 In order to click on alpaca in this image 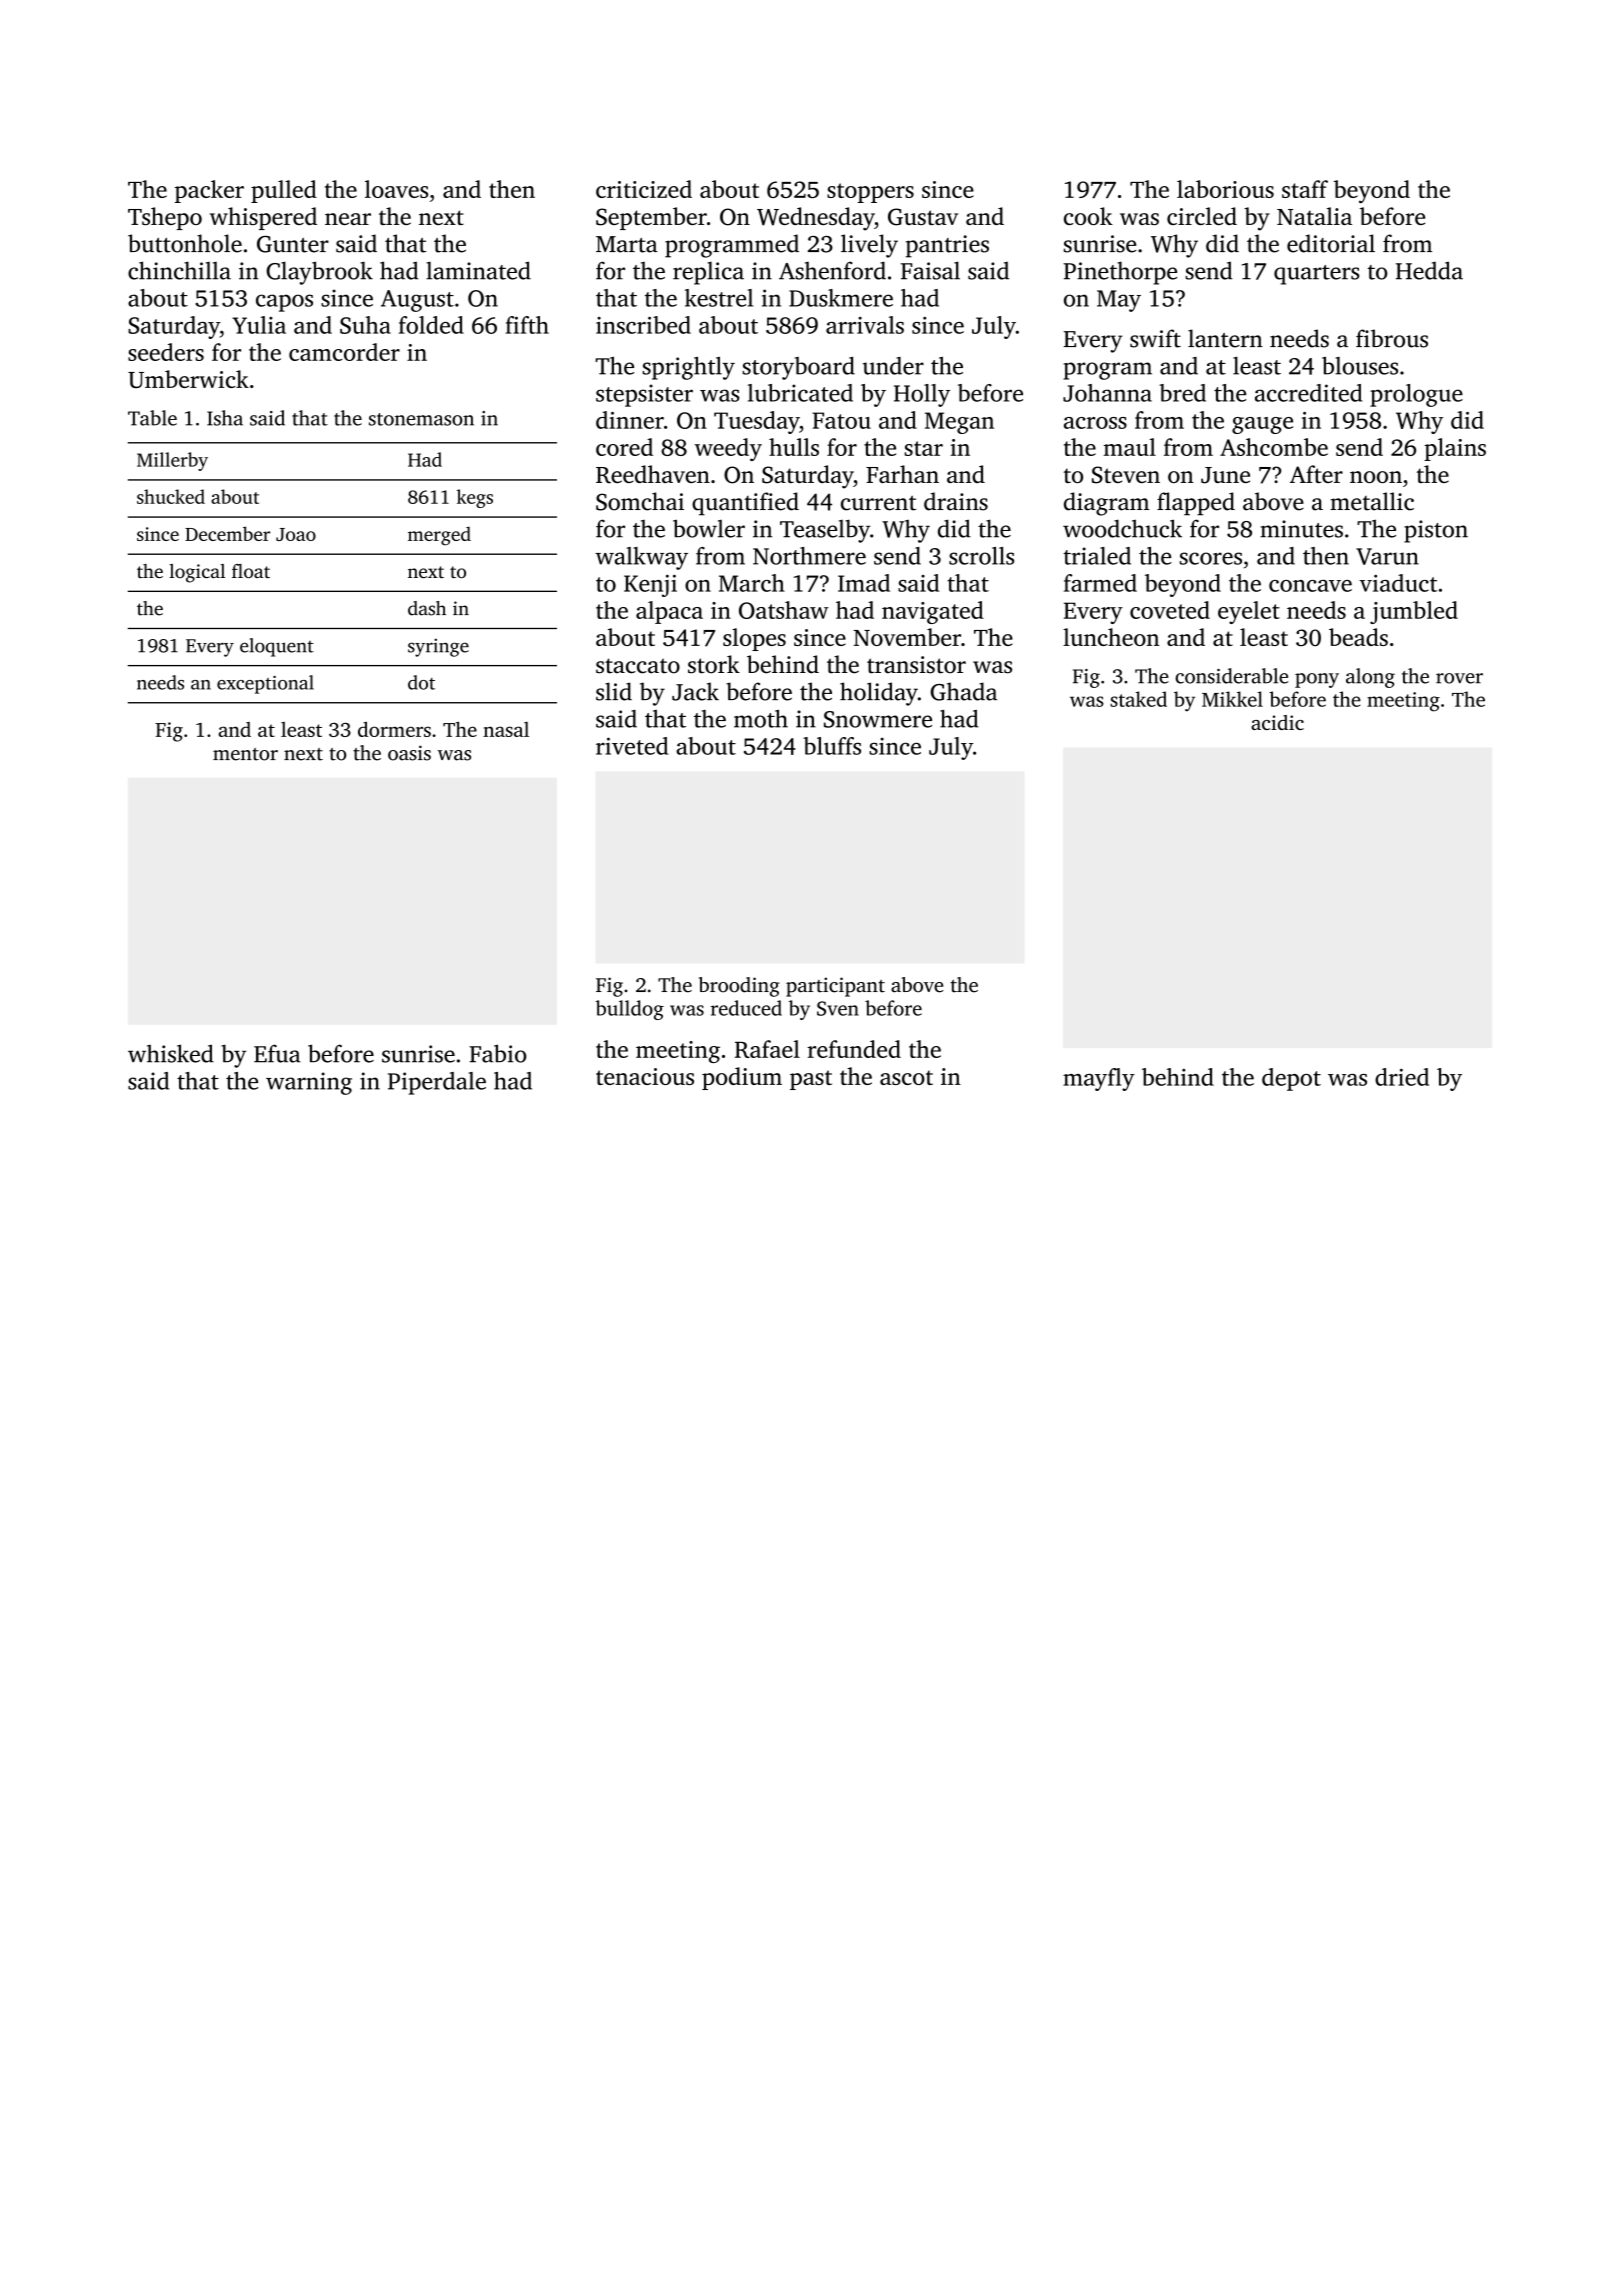, I will do `click(669, 612)`.
